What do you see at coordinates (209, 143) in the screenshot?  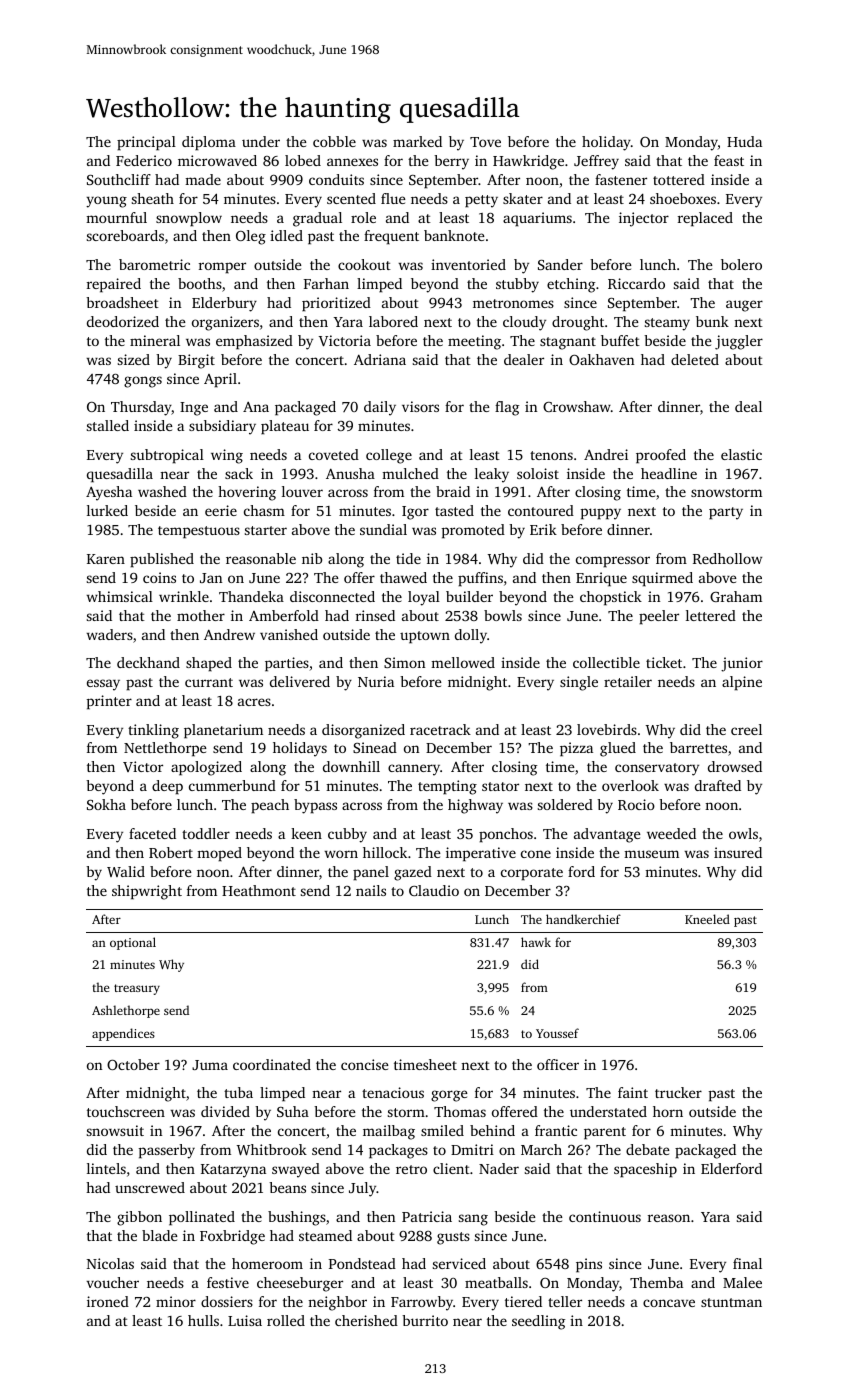 I see `diploma` at bounding box center [209, 143].
